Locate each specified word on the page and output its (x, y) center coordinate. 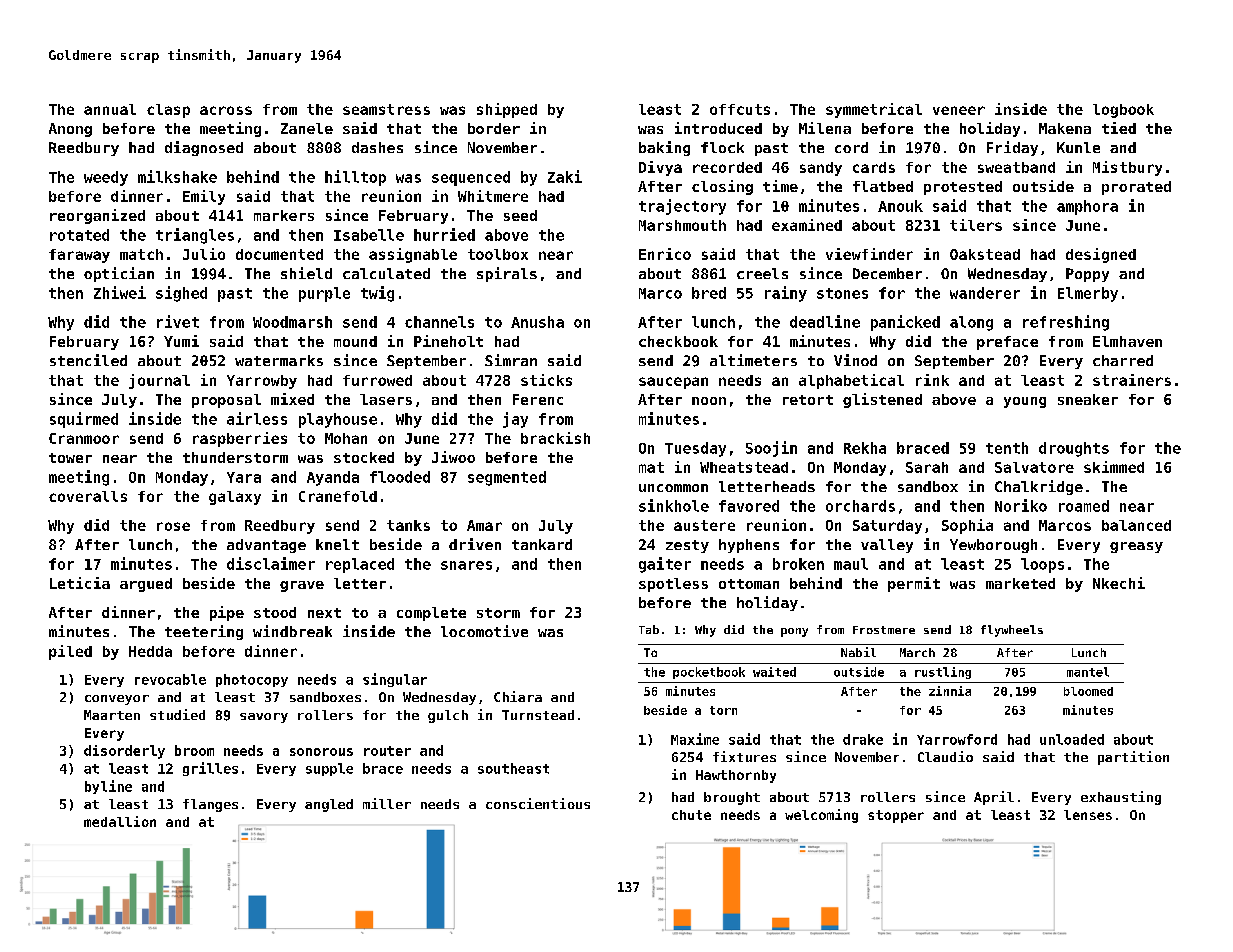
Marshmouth (682, 225)
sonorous (321, 752)
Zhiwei (120, 292)
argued (146, 585)
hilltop (355, 178)
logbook (1123, 111)
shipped (507, 110)
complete (431, 614)
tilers (976, 225)
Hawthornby (736, 776)
